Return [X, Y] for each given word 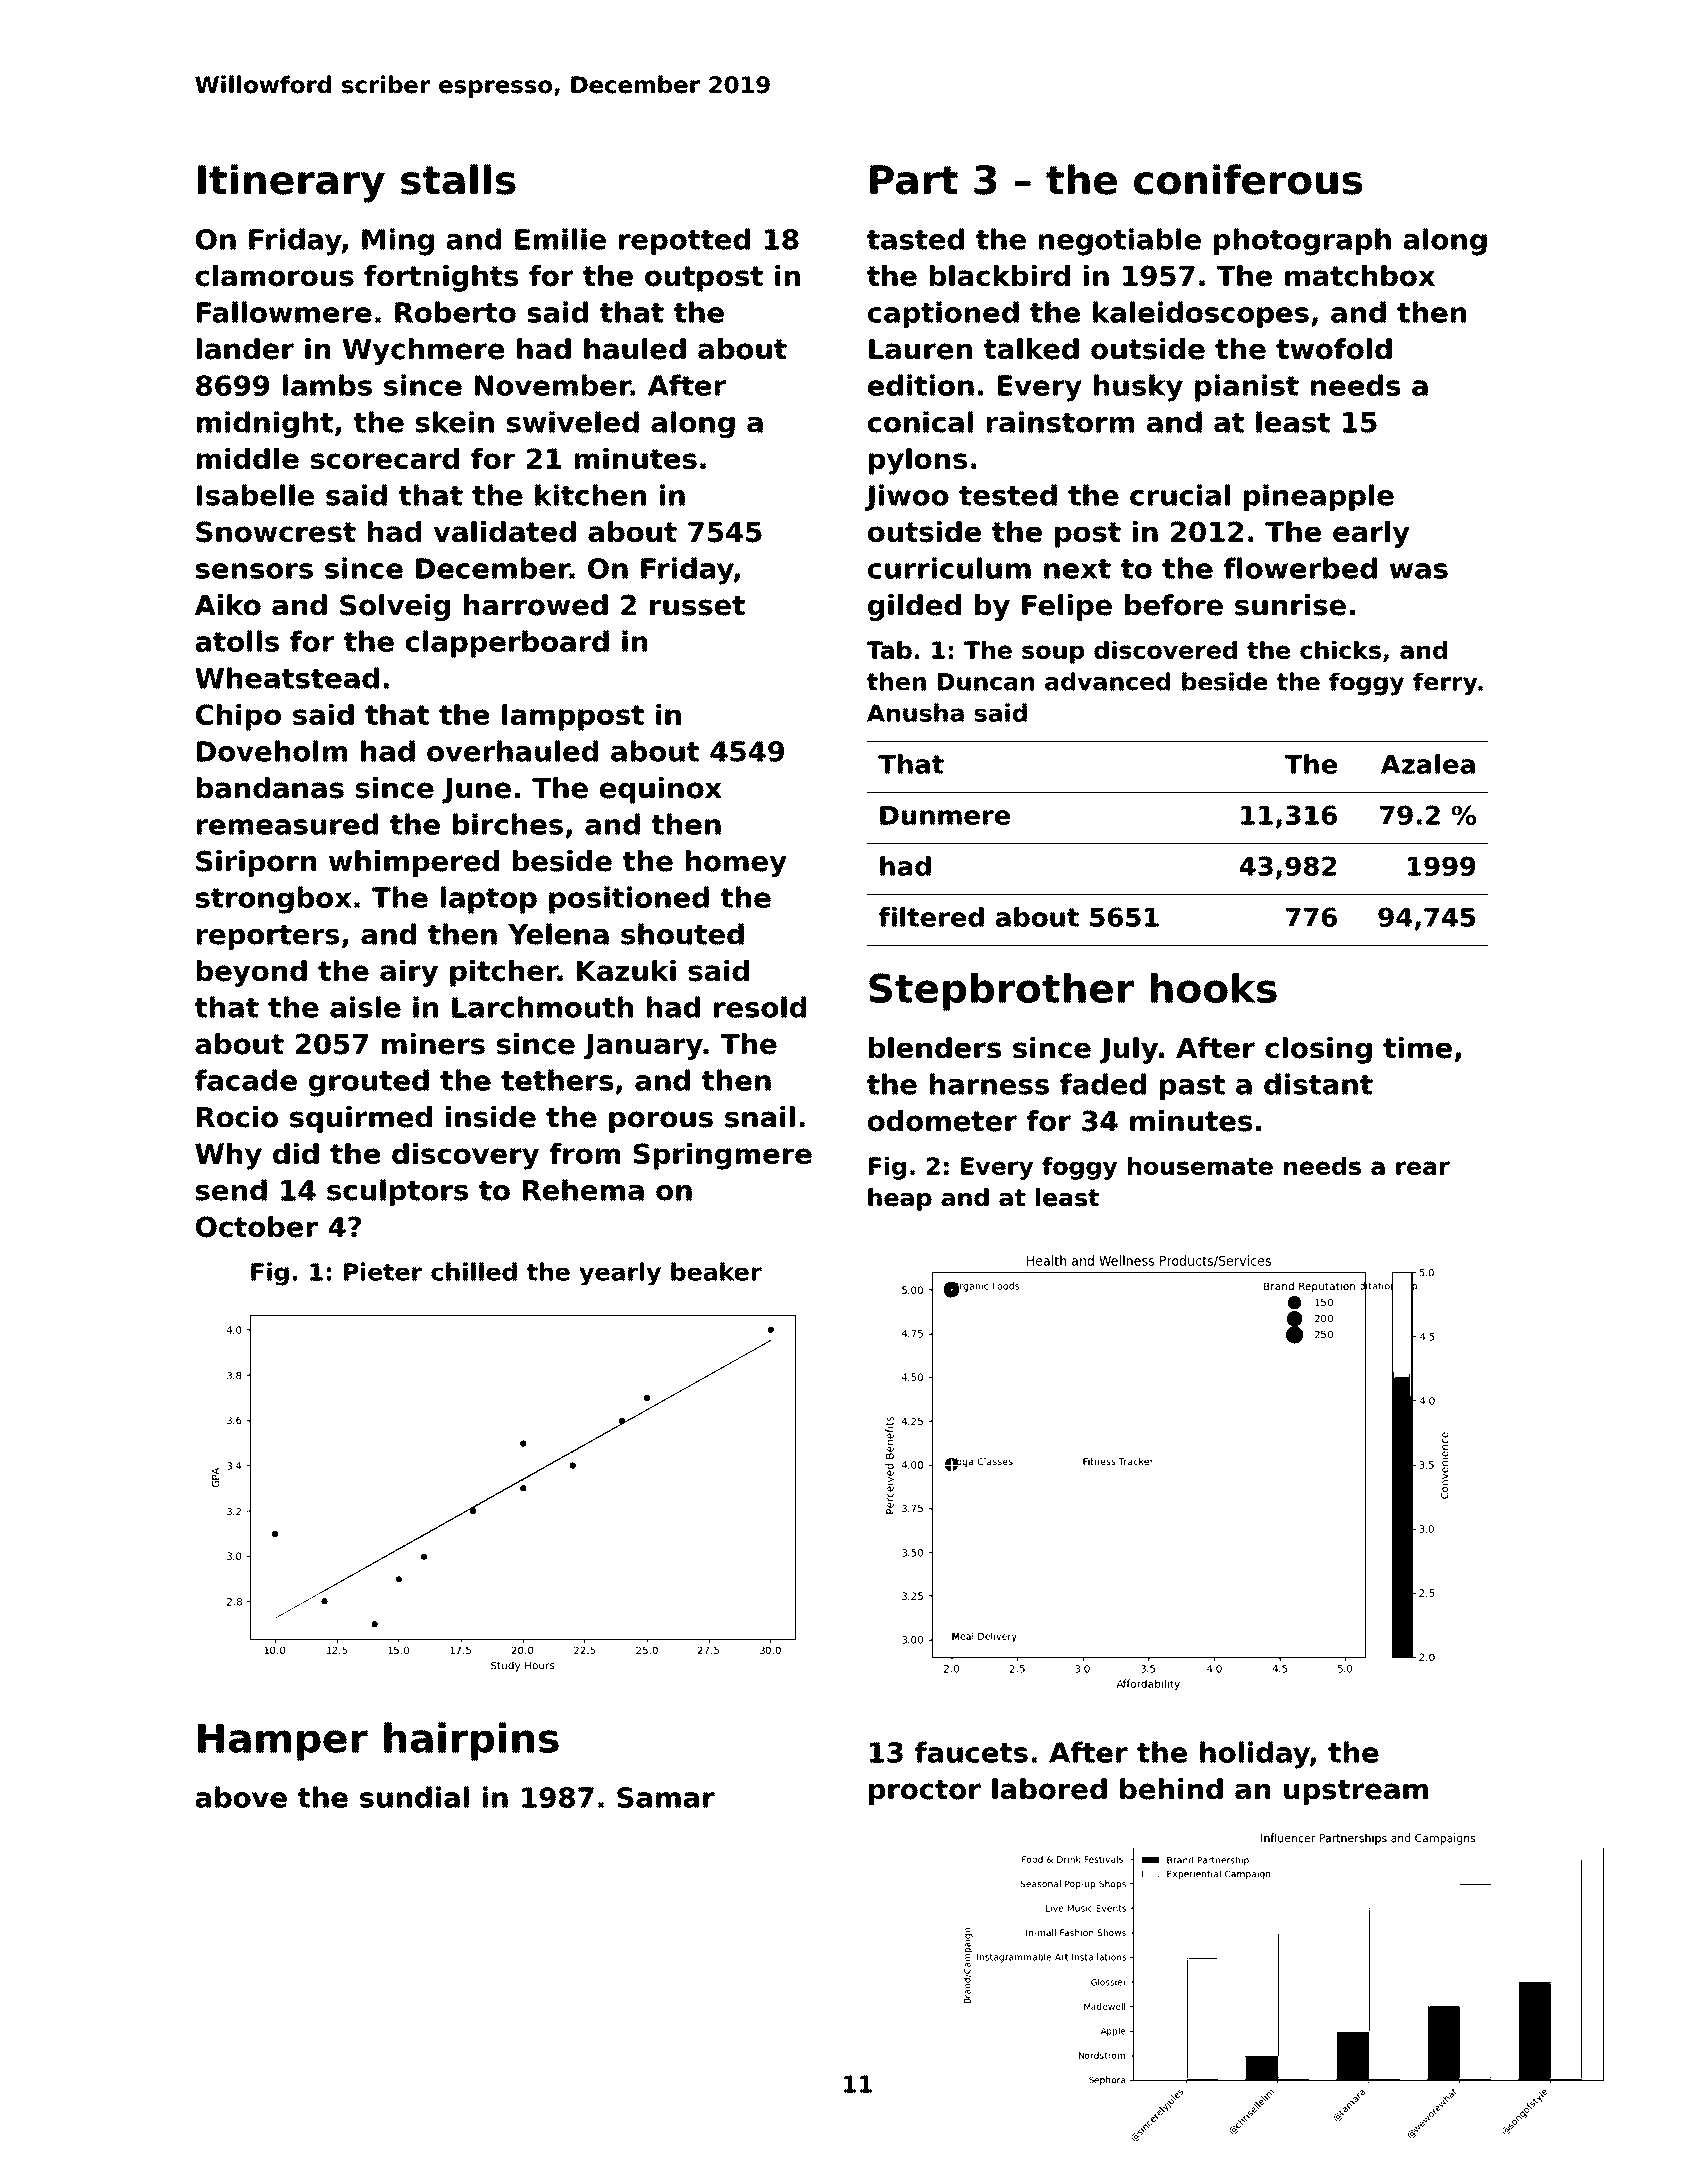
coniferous [1248, 179]
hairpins [471, 1741]
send [231, 1190]
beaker [716, 1271]
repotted [684, 241]
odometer [942, 1121]
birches [508, 824]
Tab [889, 650]
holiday [1255, 1755]
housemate [1200, 1166]
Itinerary [291, 183]
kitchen [590, 495]
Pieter [383, 1271]
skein [455, 422]
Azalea [1428, 764]
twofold [1334, 349]
